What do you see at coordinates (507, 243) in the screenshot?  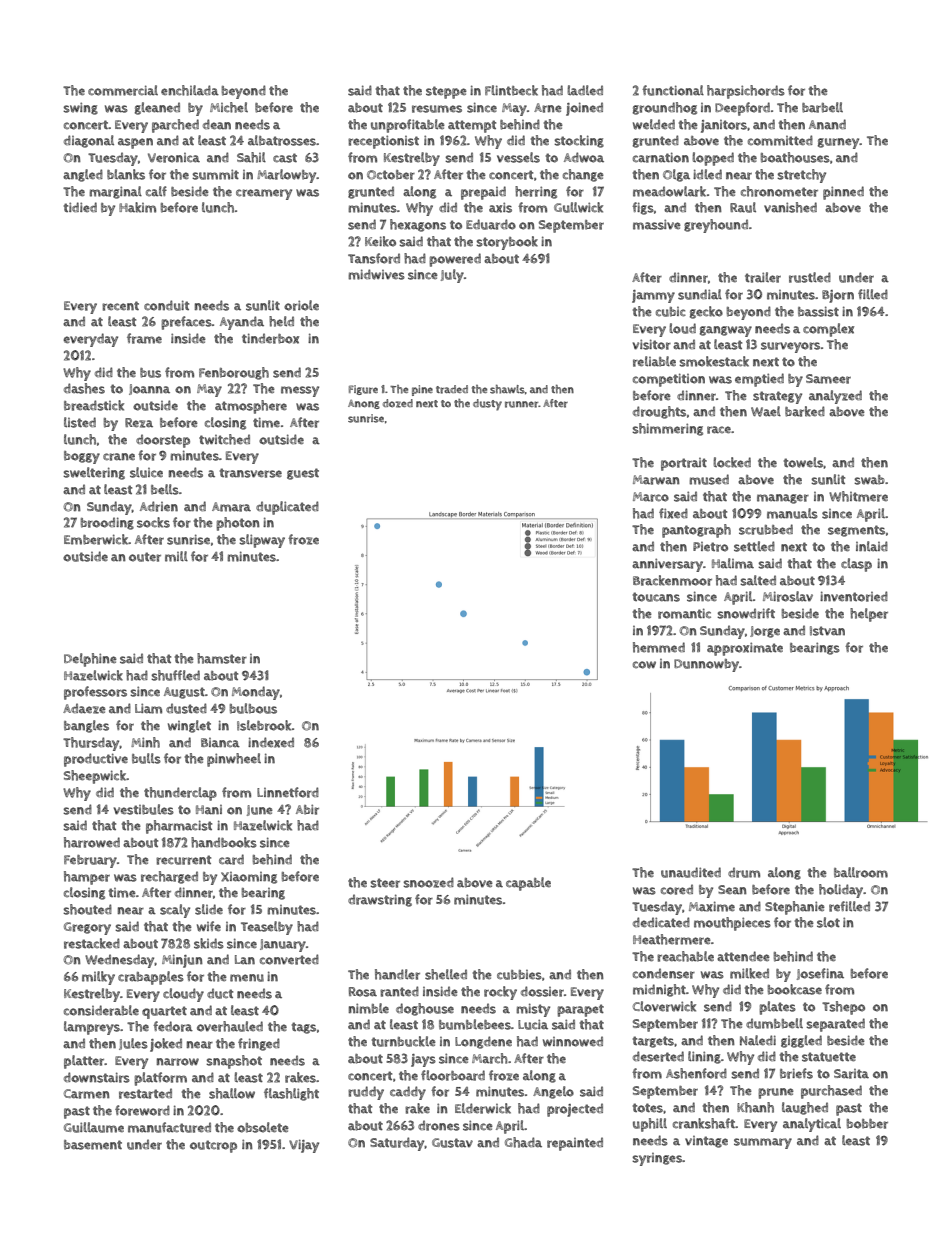 I see `storybook` at bounding box center [507, 243].
